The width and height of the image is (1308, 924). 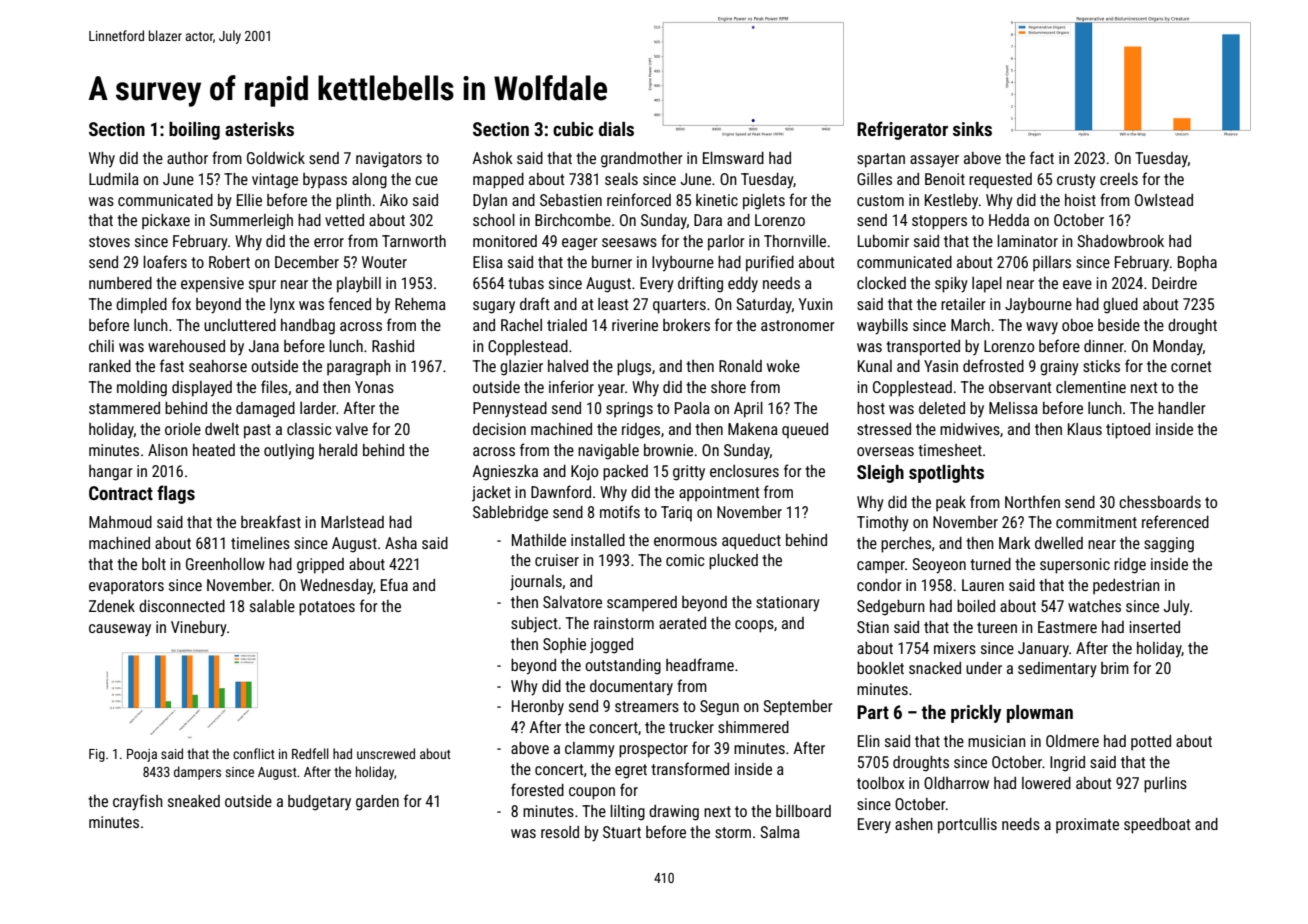 What do you see at coordinates (682, 623) in the image?
I see `aerated` at bounding box center [682, 623].
